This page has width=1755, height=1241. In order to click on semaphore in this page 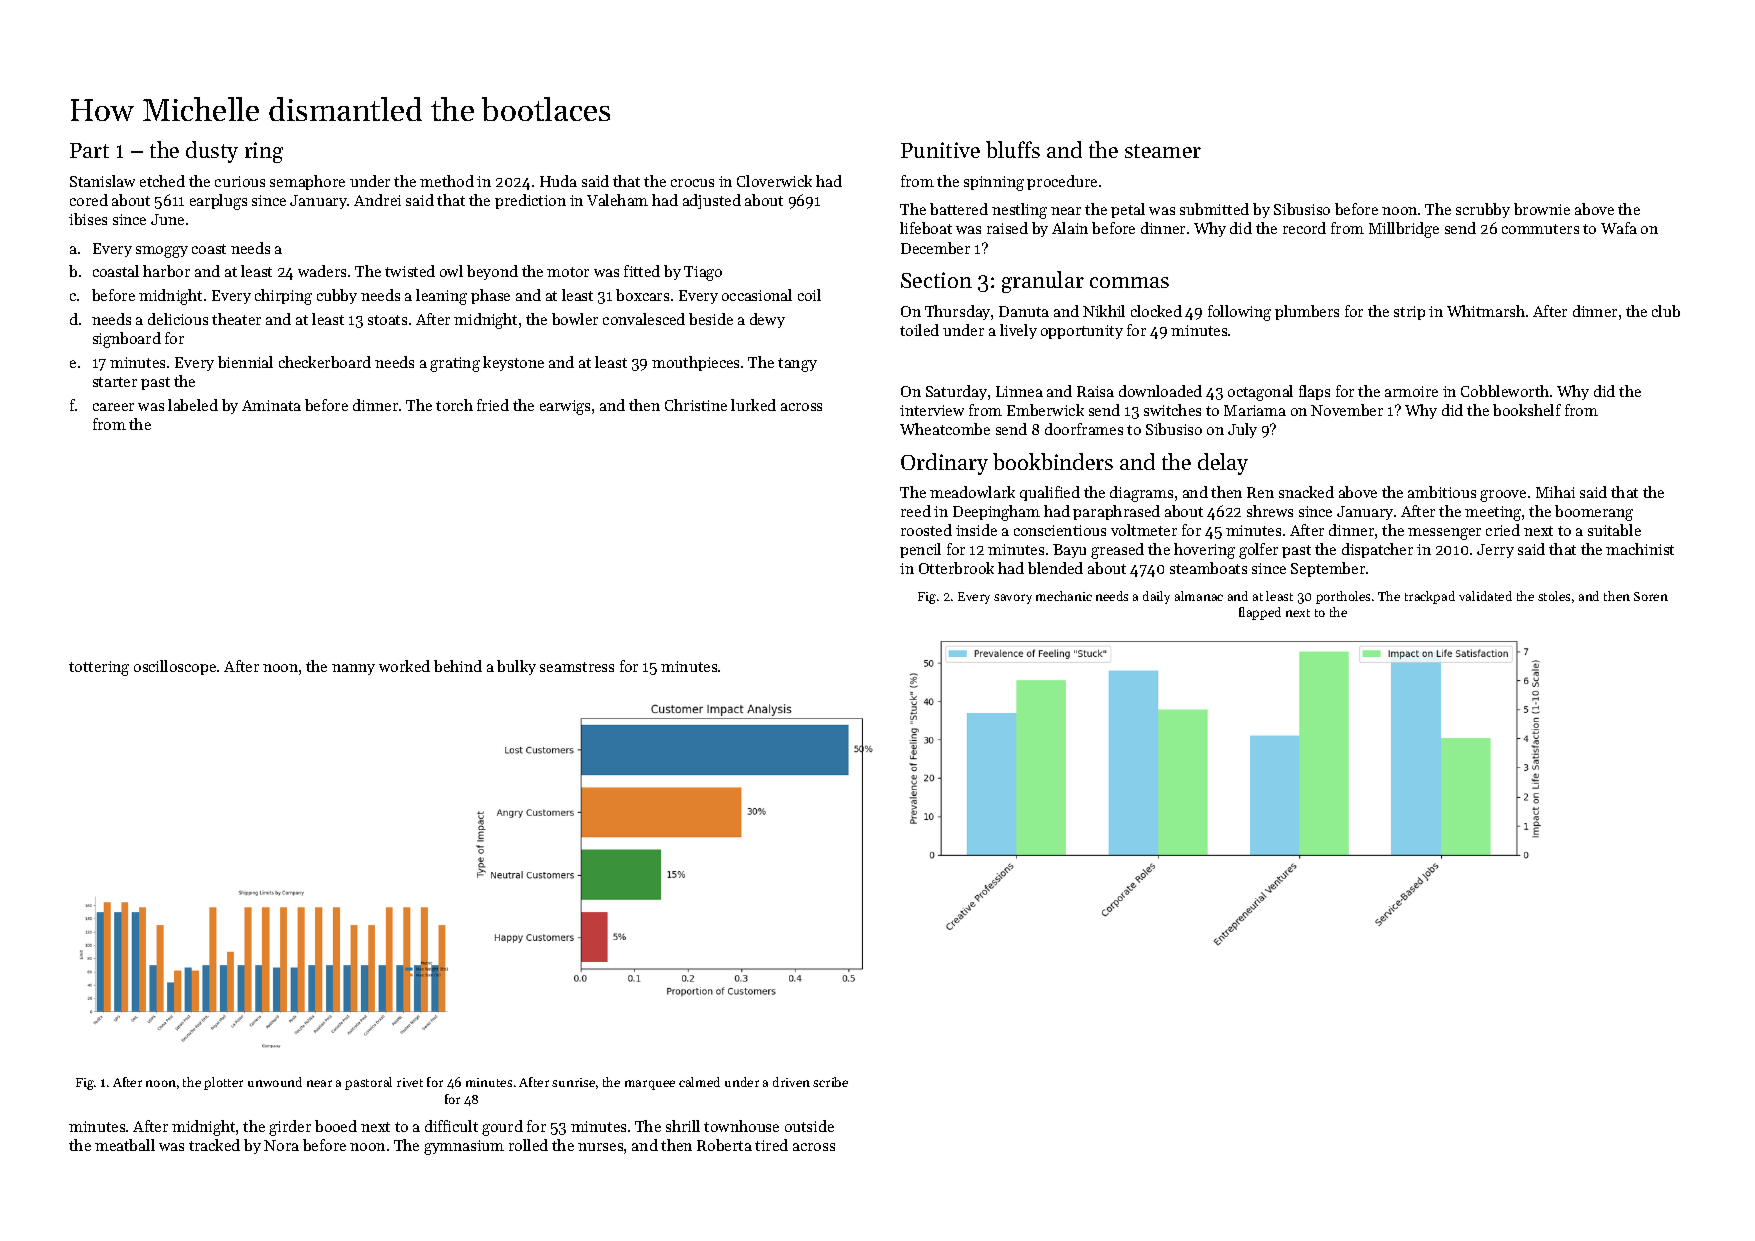, I will do `click(307, 182)`.
